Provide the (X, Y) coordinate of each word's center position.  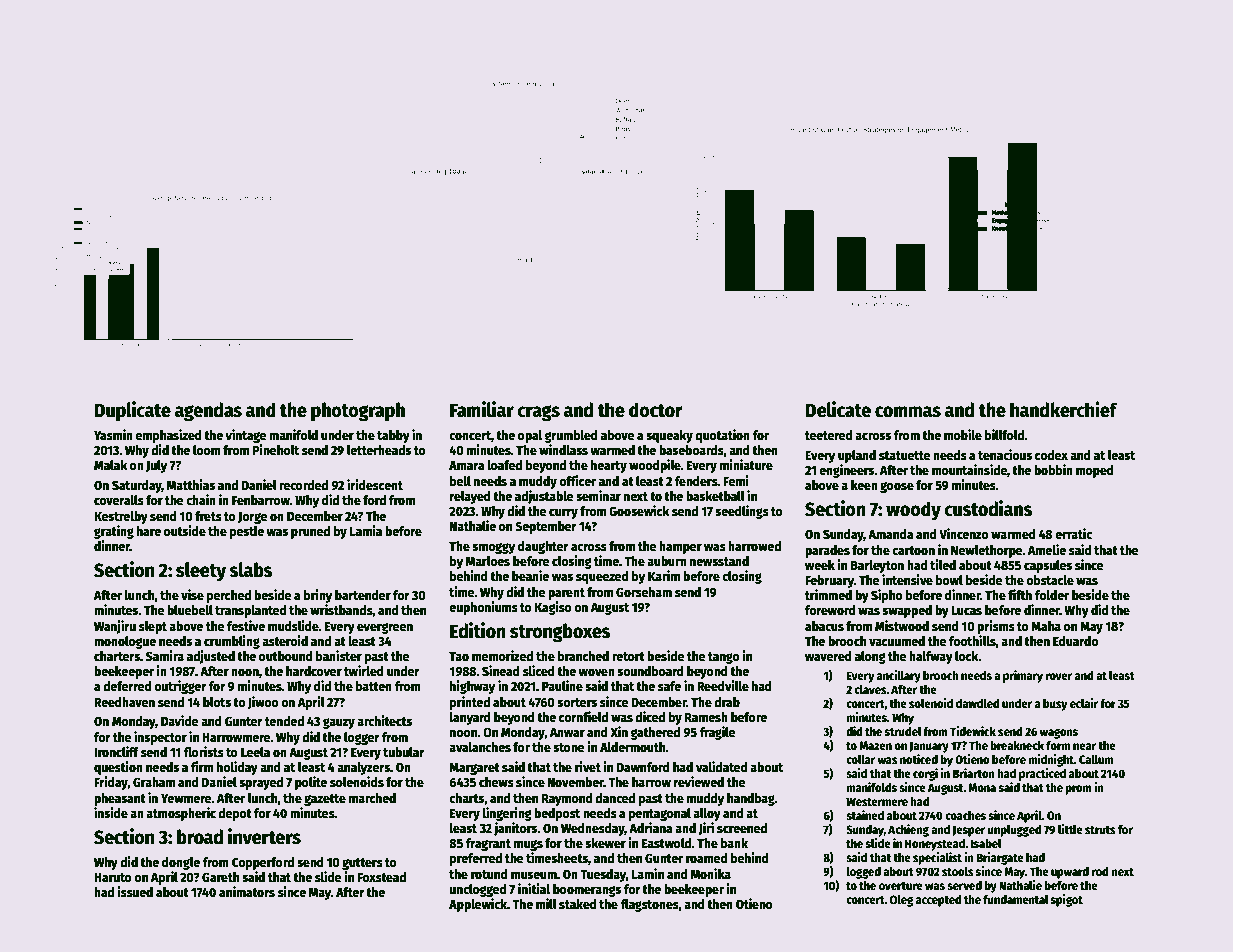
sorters (577, 702)
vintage (246, 436)
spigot (1067, 900)
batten (374, 686)
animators (247, 891)
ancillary (899, 676)
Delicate (838, 409)
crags (538, 413)
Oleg (901, 901)
